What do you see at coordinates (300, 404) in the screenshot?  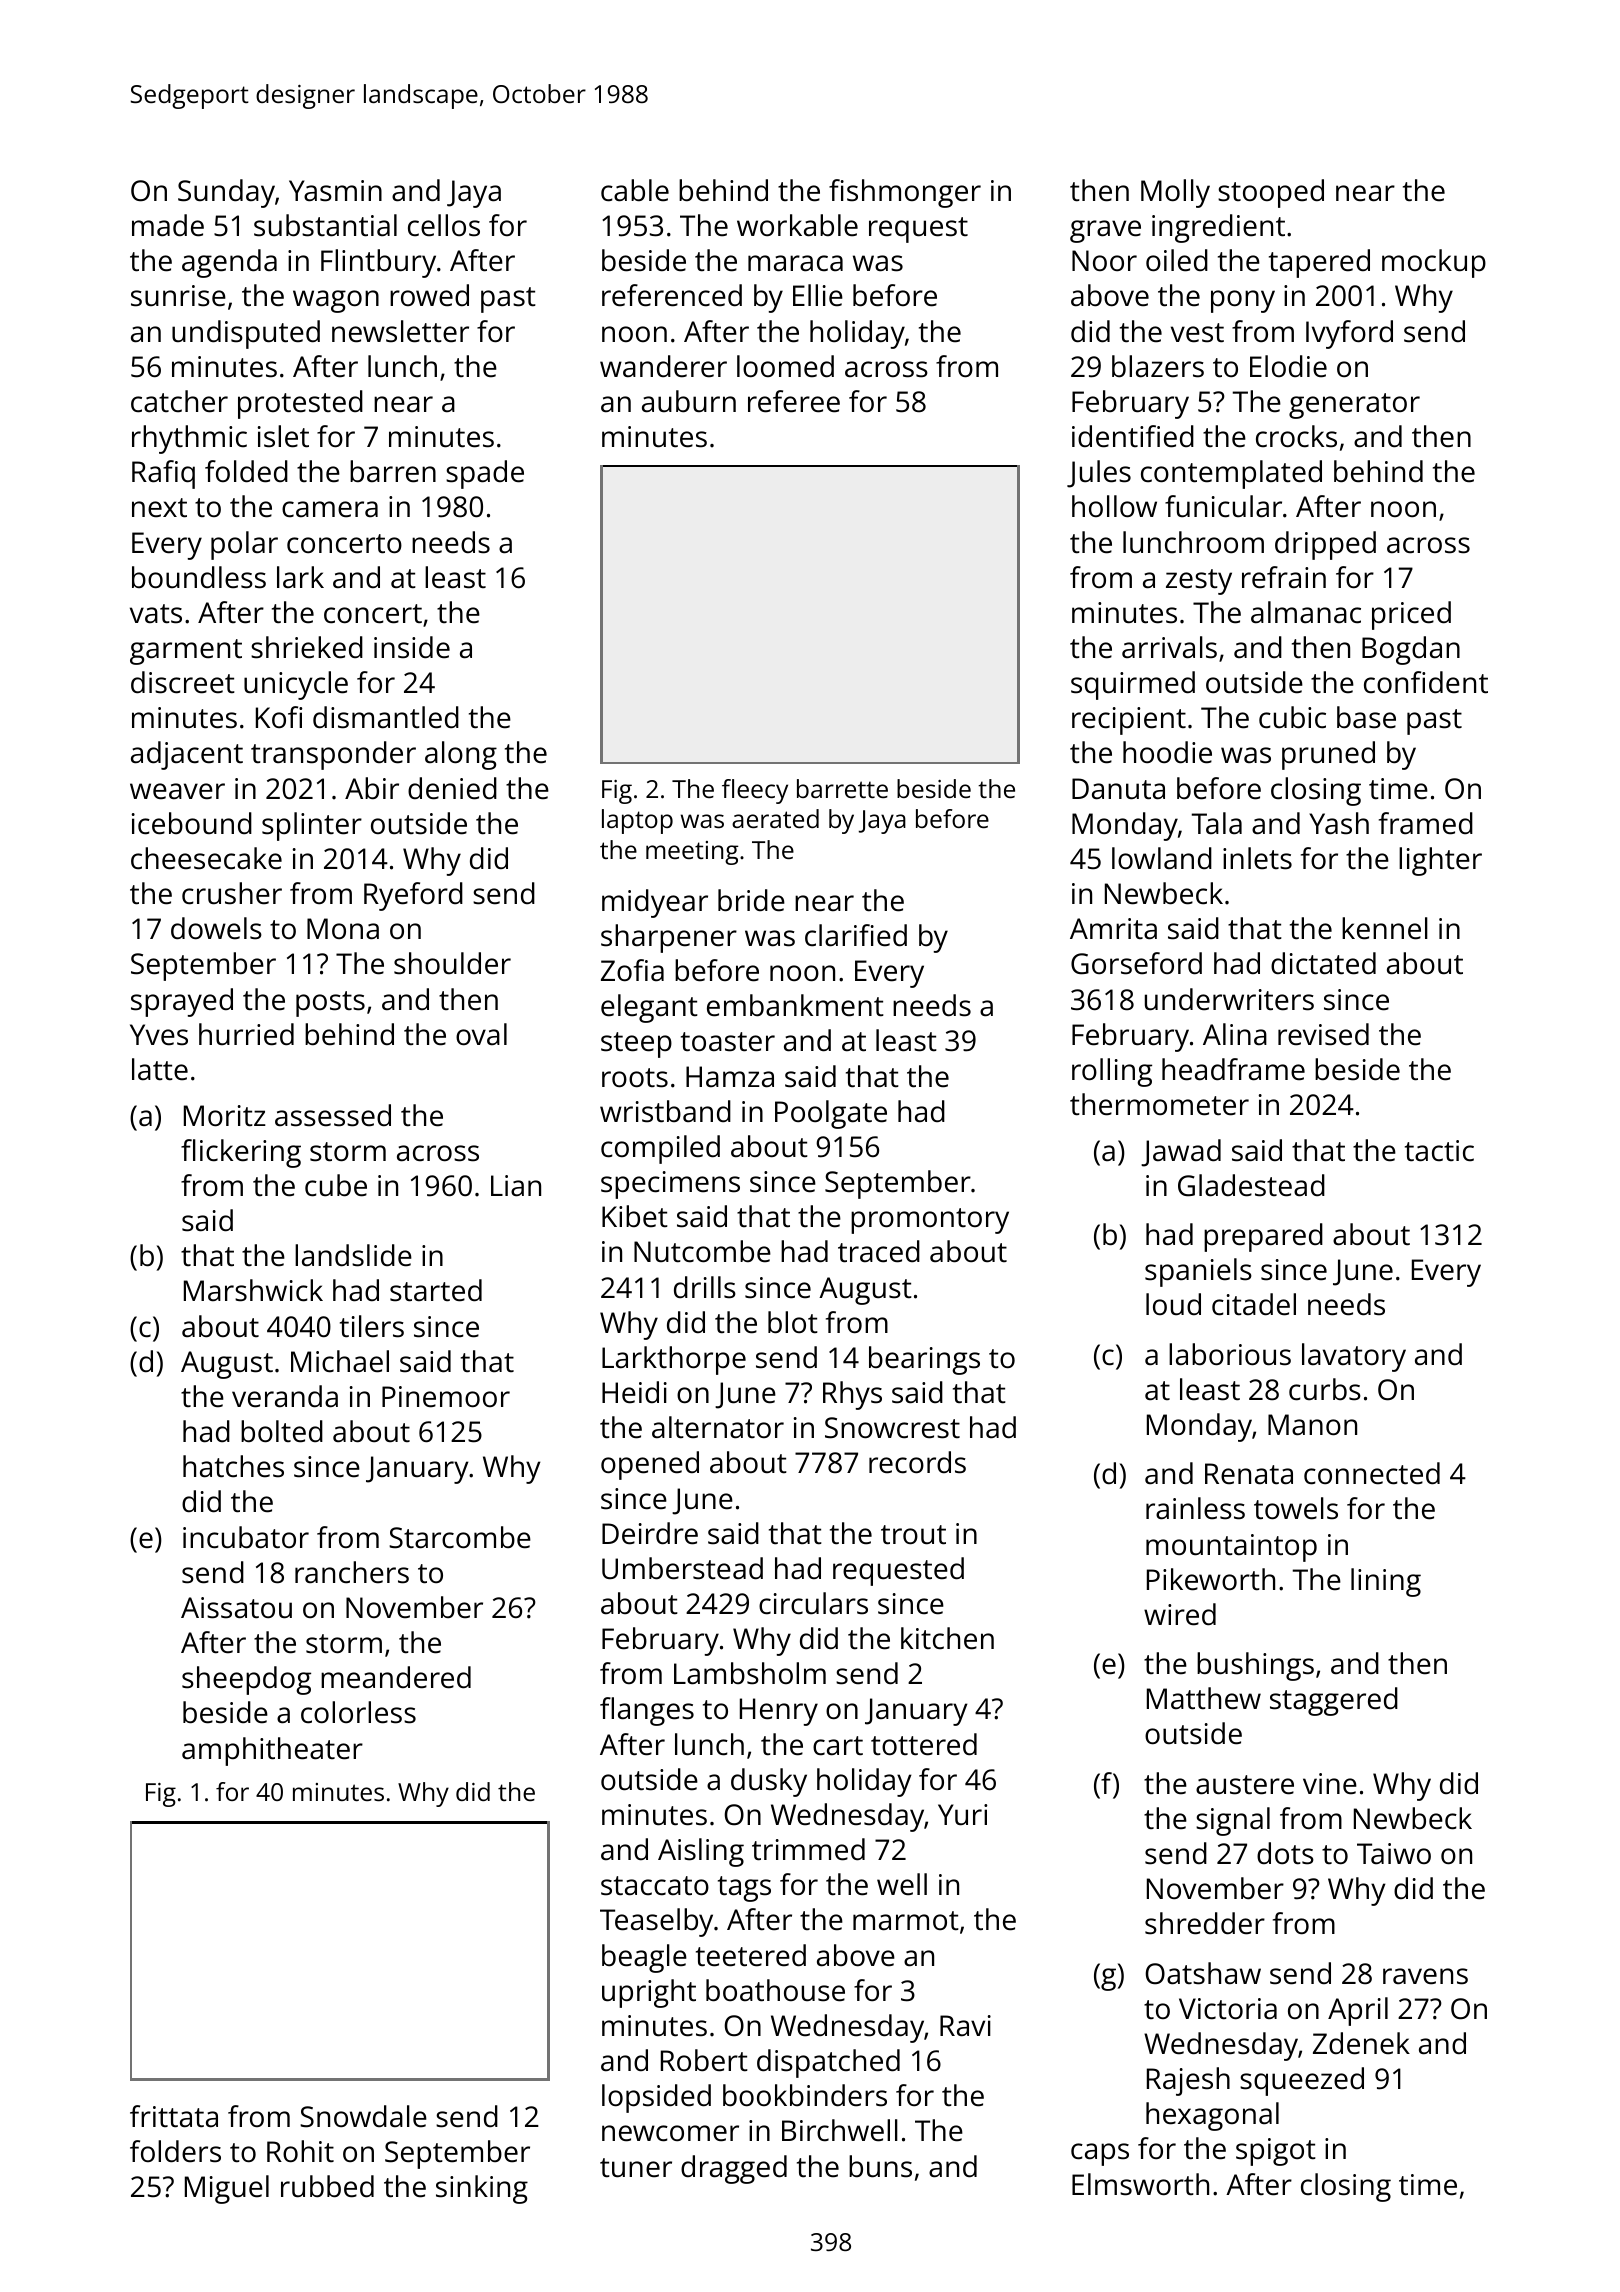 I see `protested` at bounding box center [300, 404].
